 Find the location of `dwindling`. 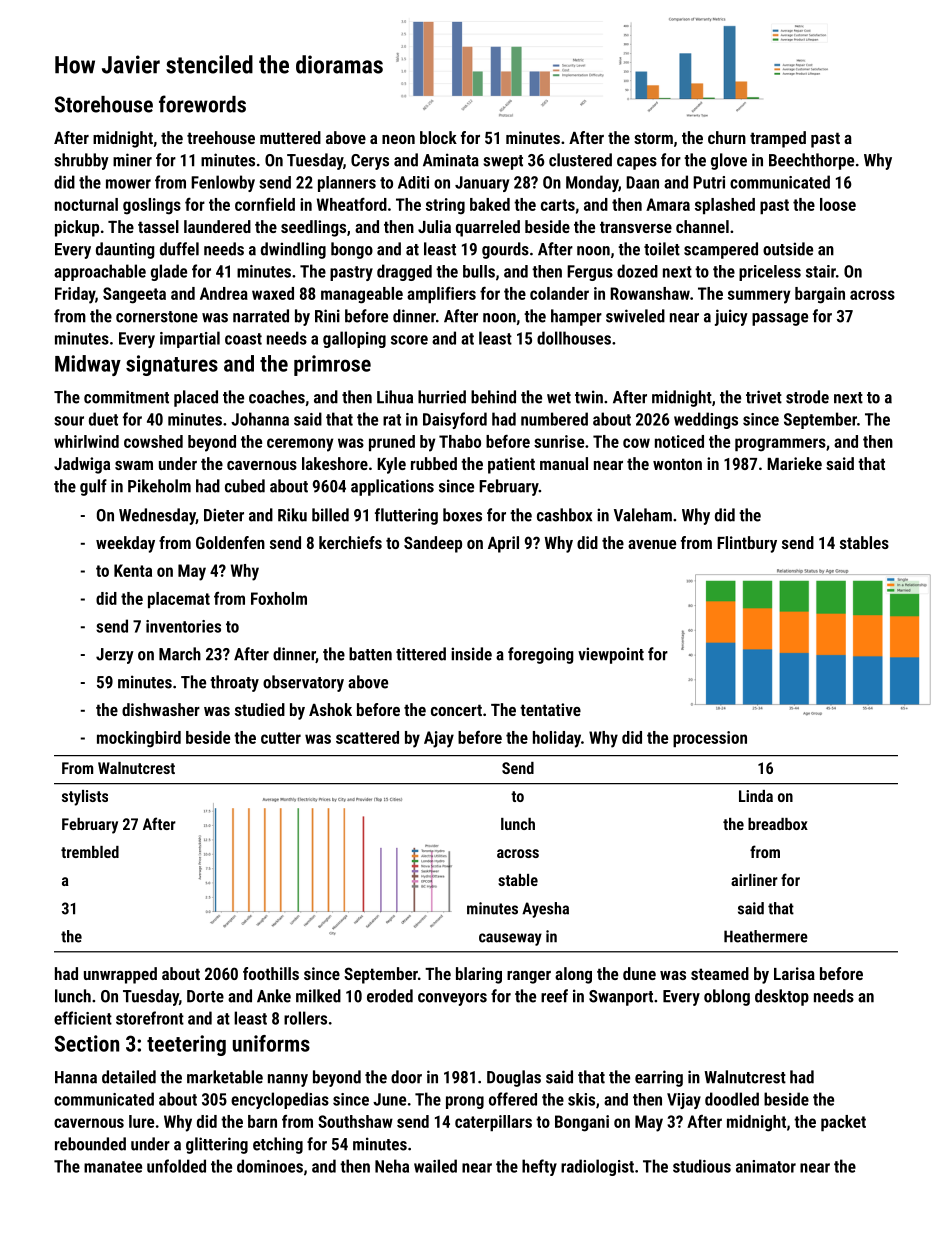

dwindling is located at coordinates (293, 250).
